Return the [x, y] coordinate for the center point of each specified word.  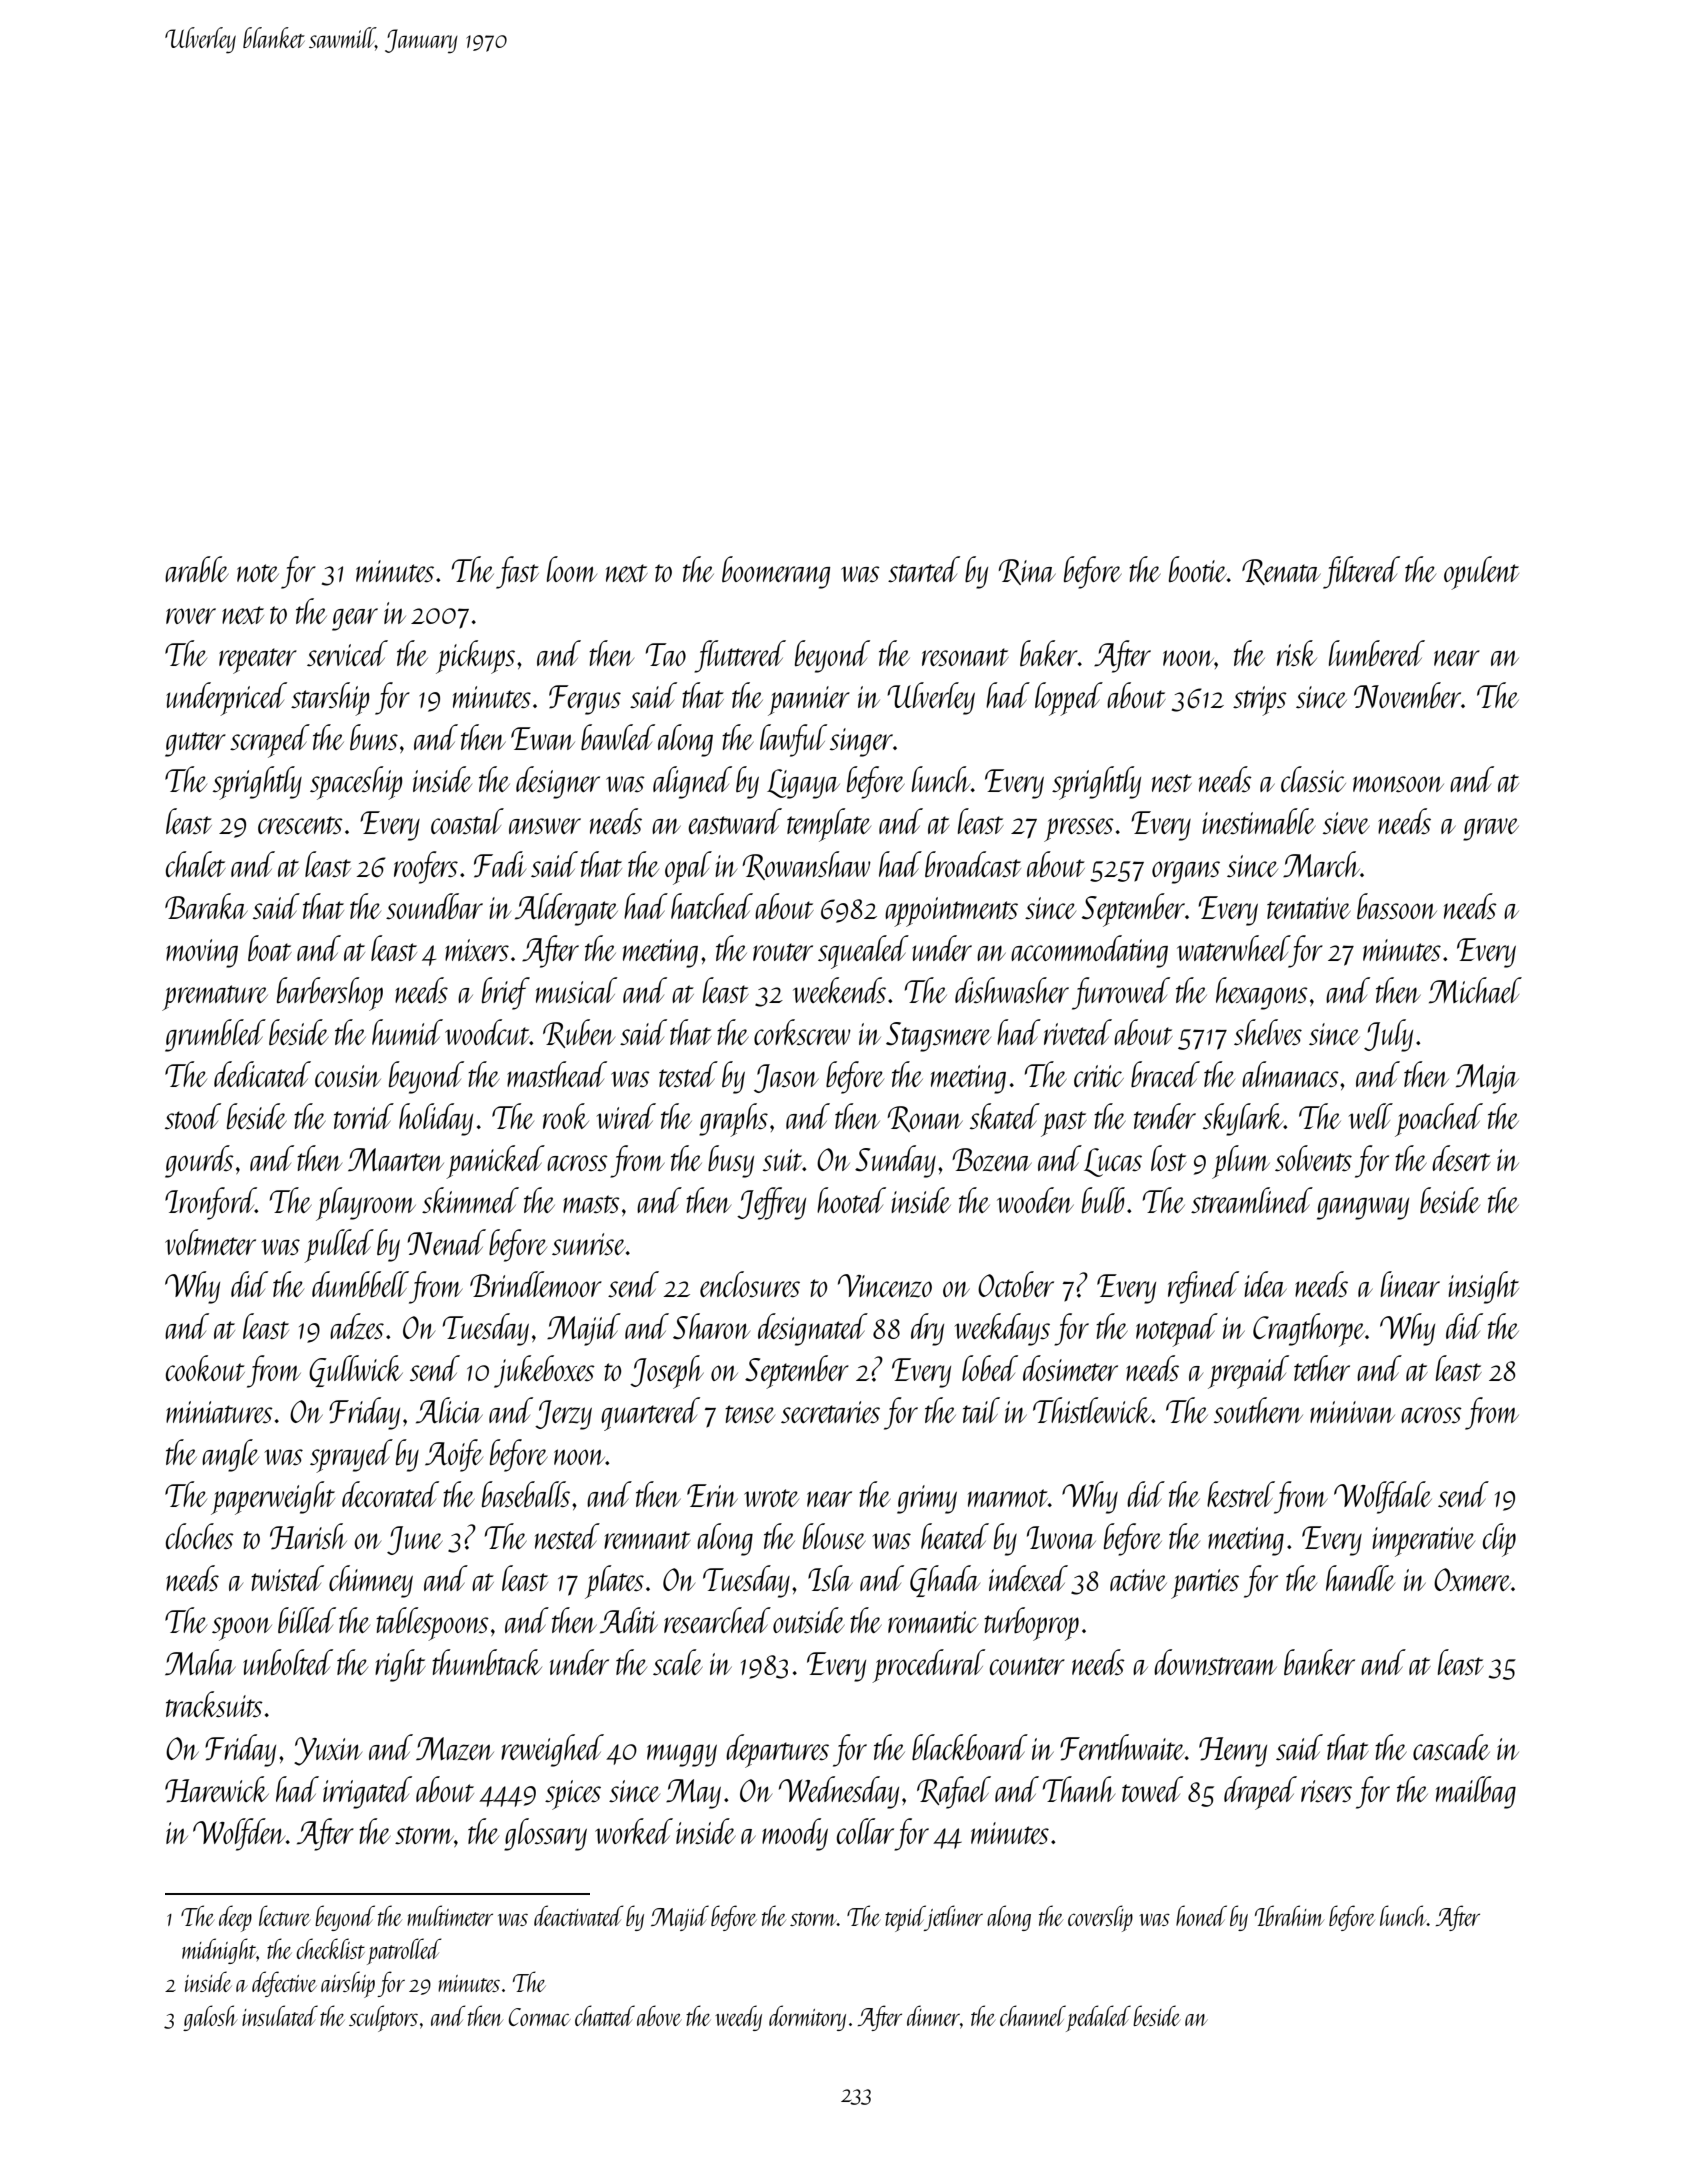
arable [197, 569]
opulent [1481, 573]
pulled [339, 1246]
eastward [735, 821]
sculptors [383, 2018]
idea [1265, 1284]
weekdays [1002, 1329]
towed [1152, 1789]
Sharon [711, 1326]
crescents [300, 825]
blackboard [970, 1747]
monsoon [1398, 784]
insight [1483, 1287]
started [924, 569]
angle [230, 1455]
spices [573, 1795]
